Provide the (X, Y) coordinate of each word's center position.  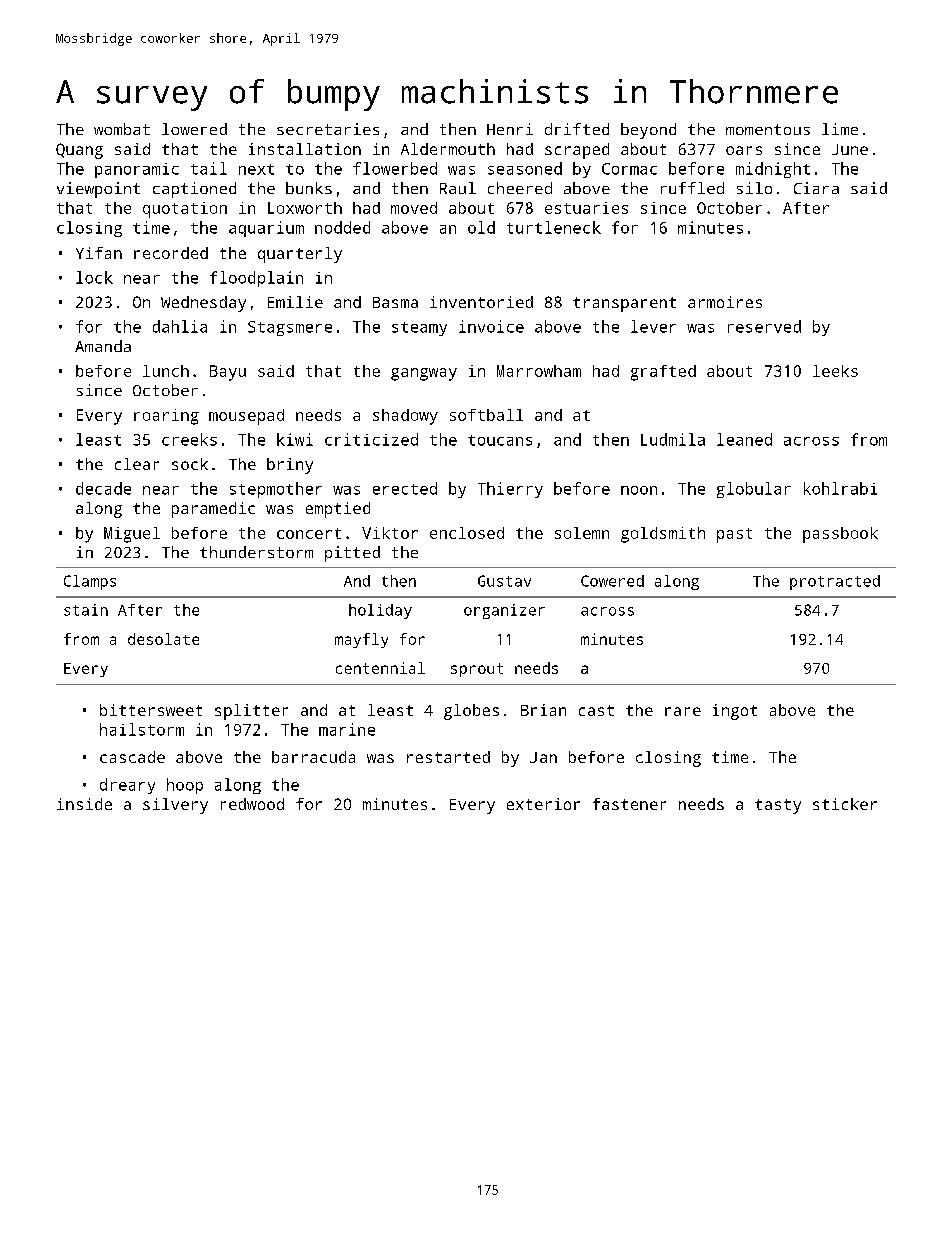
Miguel (132, 535)
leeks (835, 371)
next (256, 169)
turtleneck (554, 227)
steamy (419, 329)
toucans (500, 440)
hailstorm (142, 729)
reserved (764, 326)
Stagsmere (290, 328)
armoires (725, 302)
